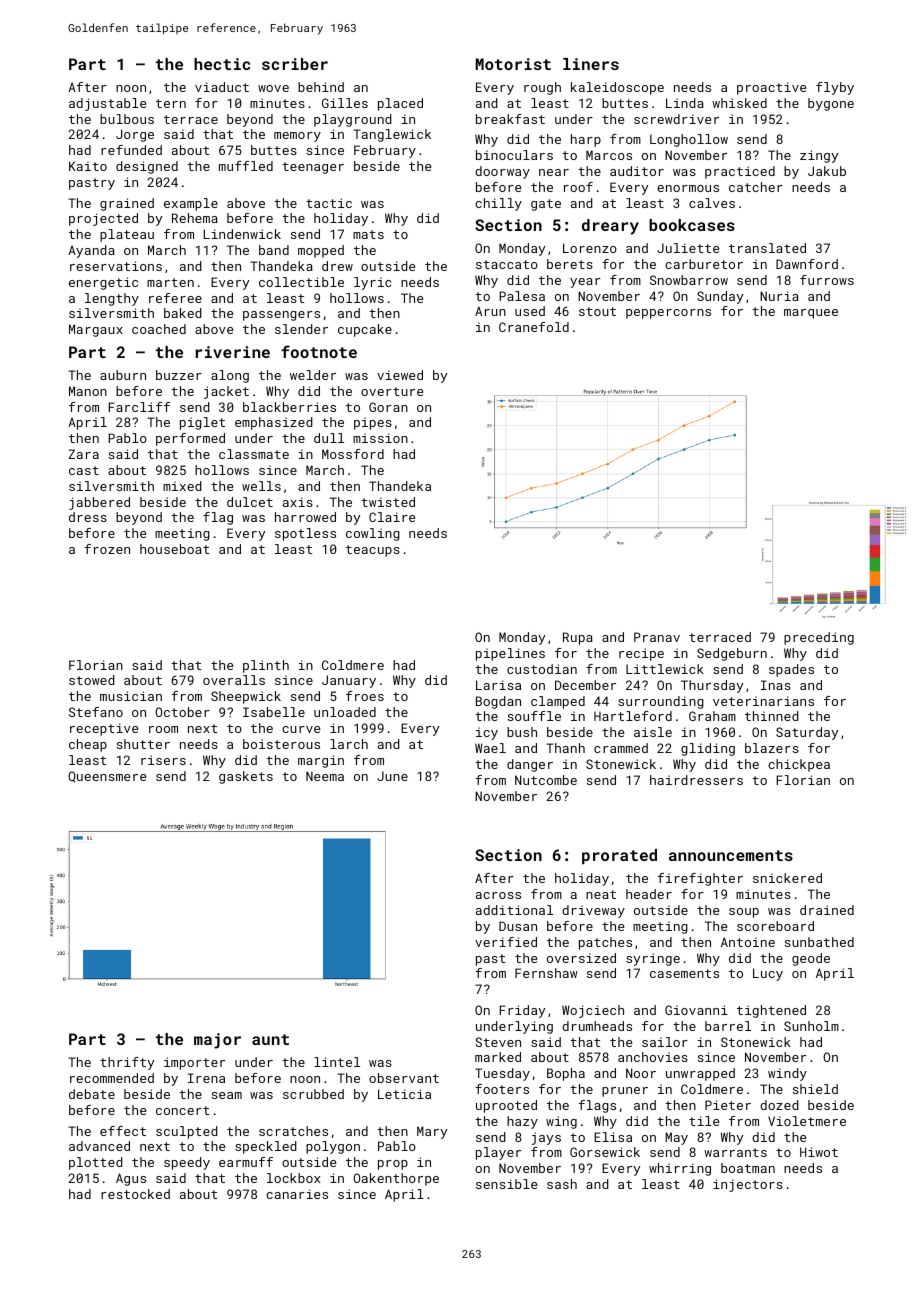 The image size is (924, 1308). I want to click on scriber, so click(295, 64).
